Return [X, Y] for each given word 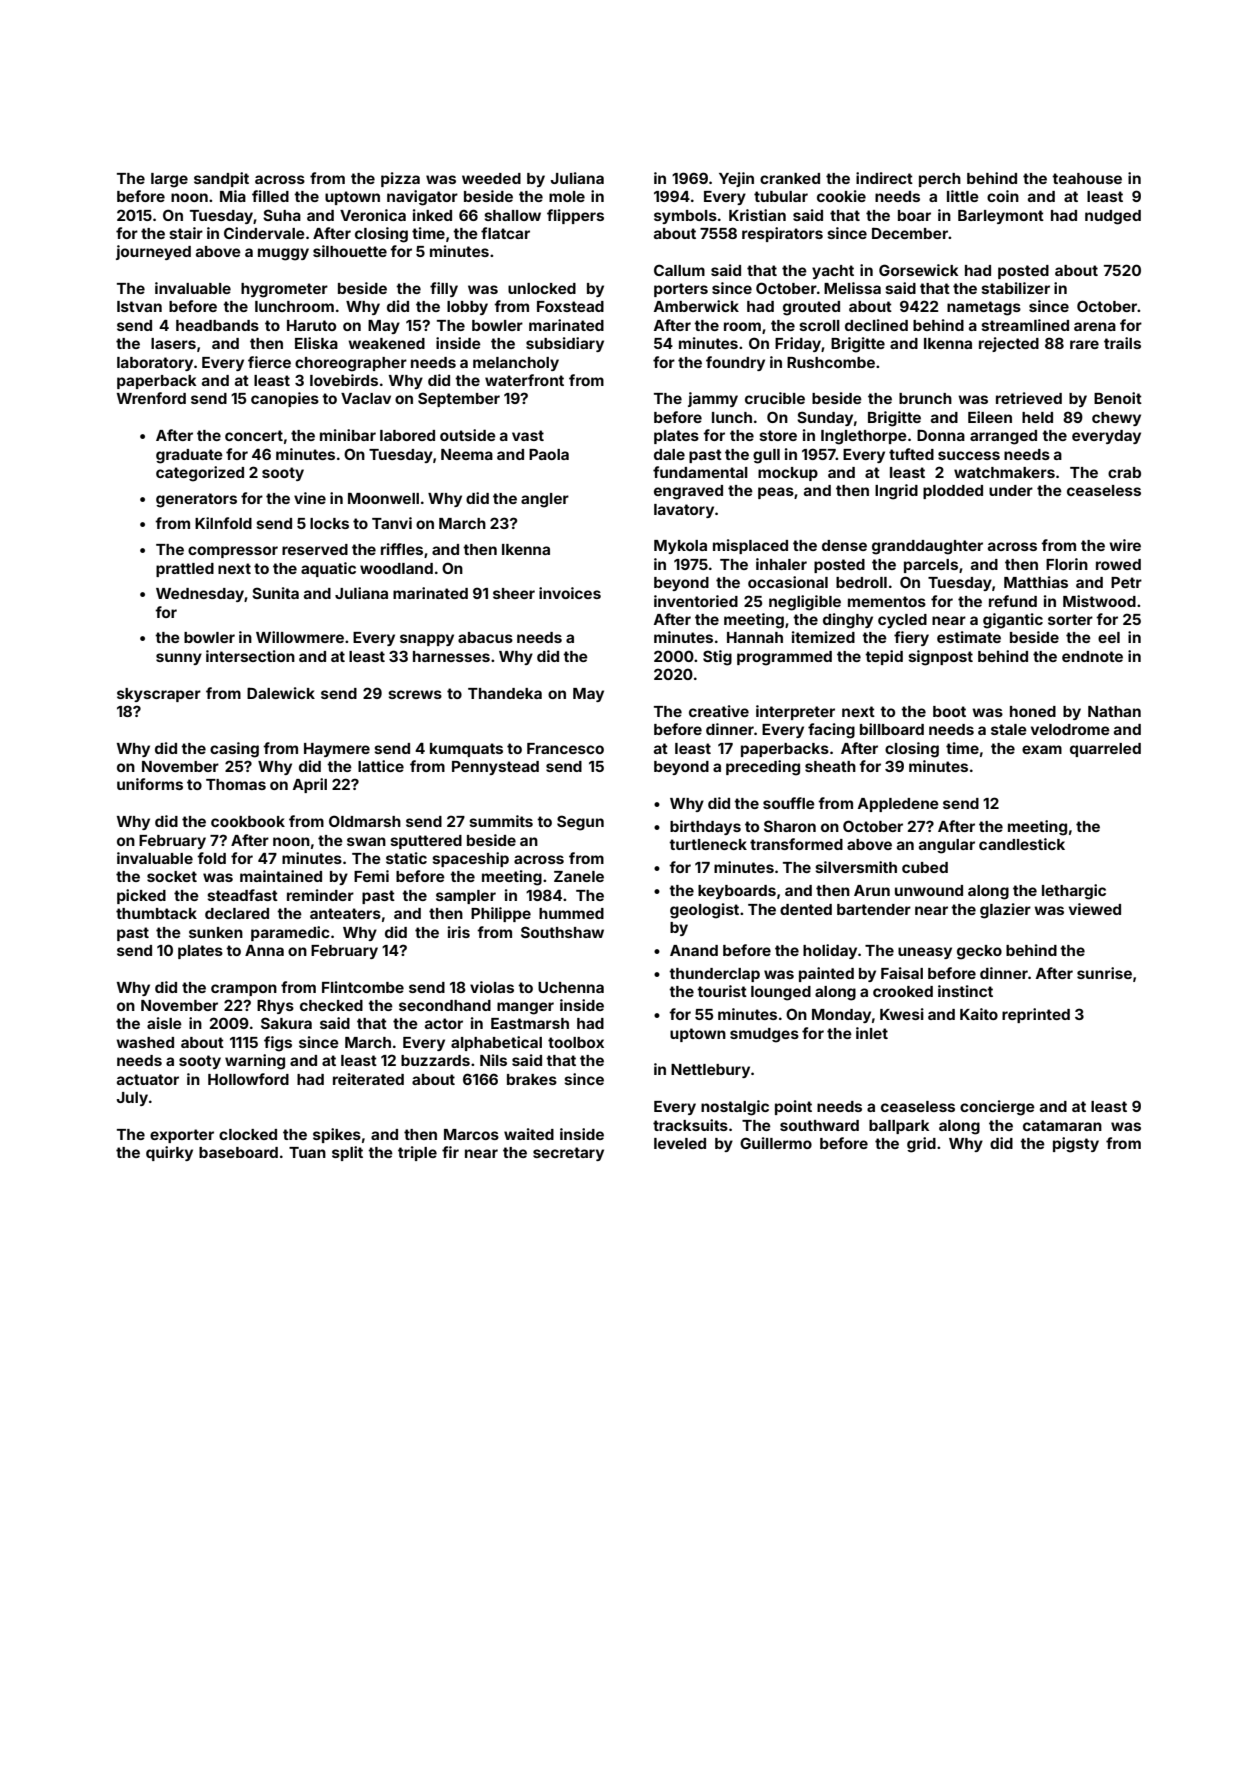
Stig [717, 658]
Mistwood [1099, 601]
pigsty [1076, 1145]
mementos [887, 601]
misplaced [750, 546]
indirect [884, 178]
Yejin [736, 179]
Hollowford [248, 1079]
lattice [381, 766]
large [169, 180]
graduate [189, 456]
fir [450, 1152]
